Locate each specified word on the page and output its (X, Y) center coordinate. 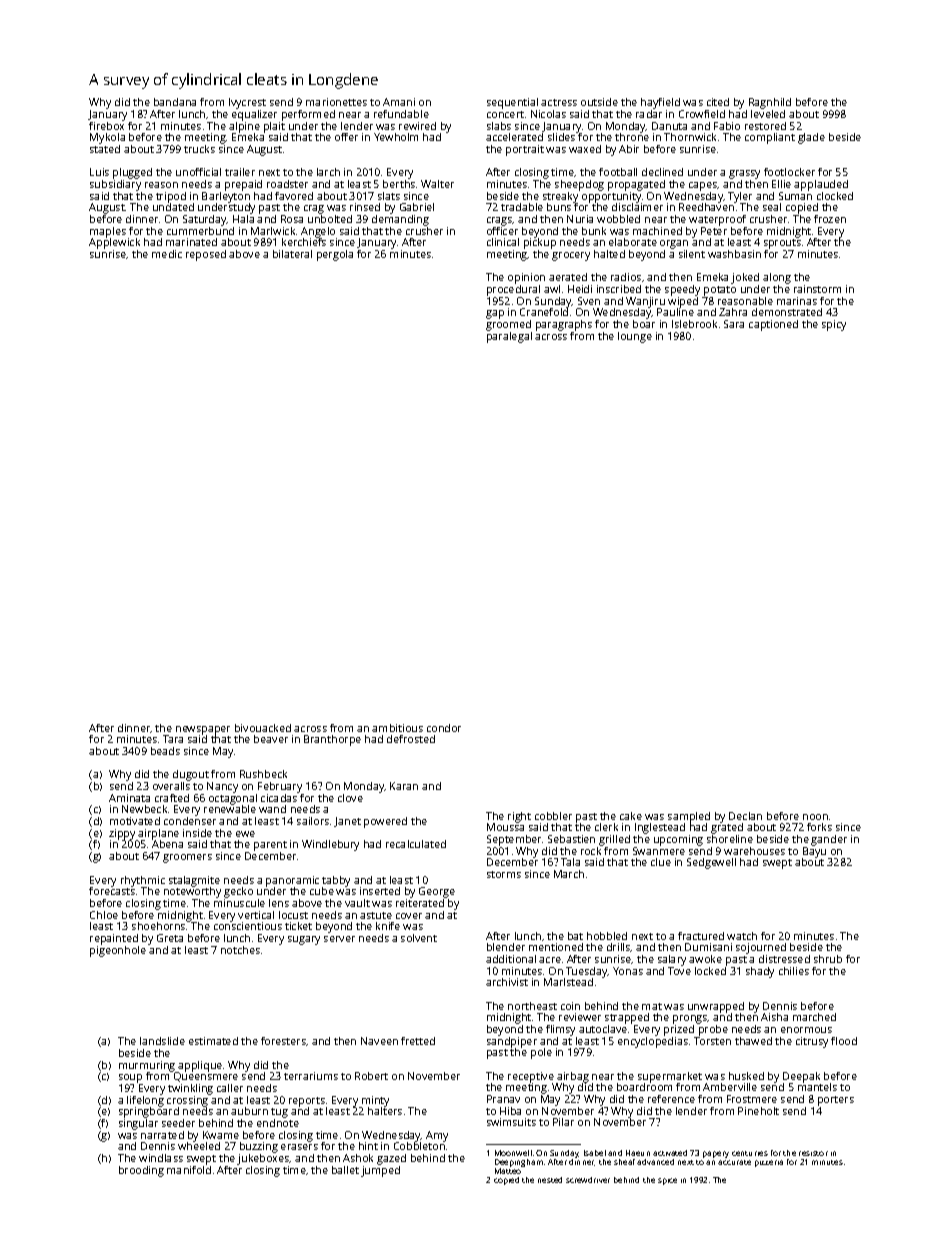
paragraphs (564, 325)
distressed (784, 959)
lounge (635, 337)
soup (130, 1078)
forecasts (112, 891)
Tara (173, 739)
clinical (503, 242)
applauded (821, 185)
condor (444, 728)
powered (385, 822)
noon (815, 817)
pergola (335, 255)
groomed (508, 325)
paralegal (509, 337)
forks (819, 827)
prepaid (243, 185)
